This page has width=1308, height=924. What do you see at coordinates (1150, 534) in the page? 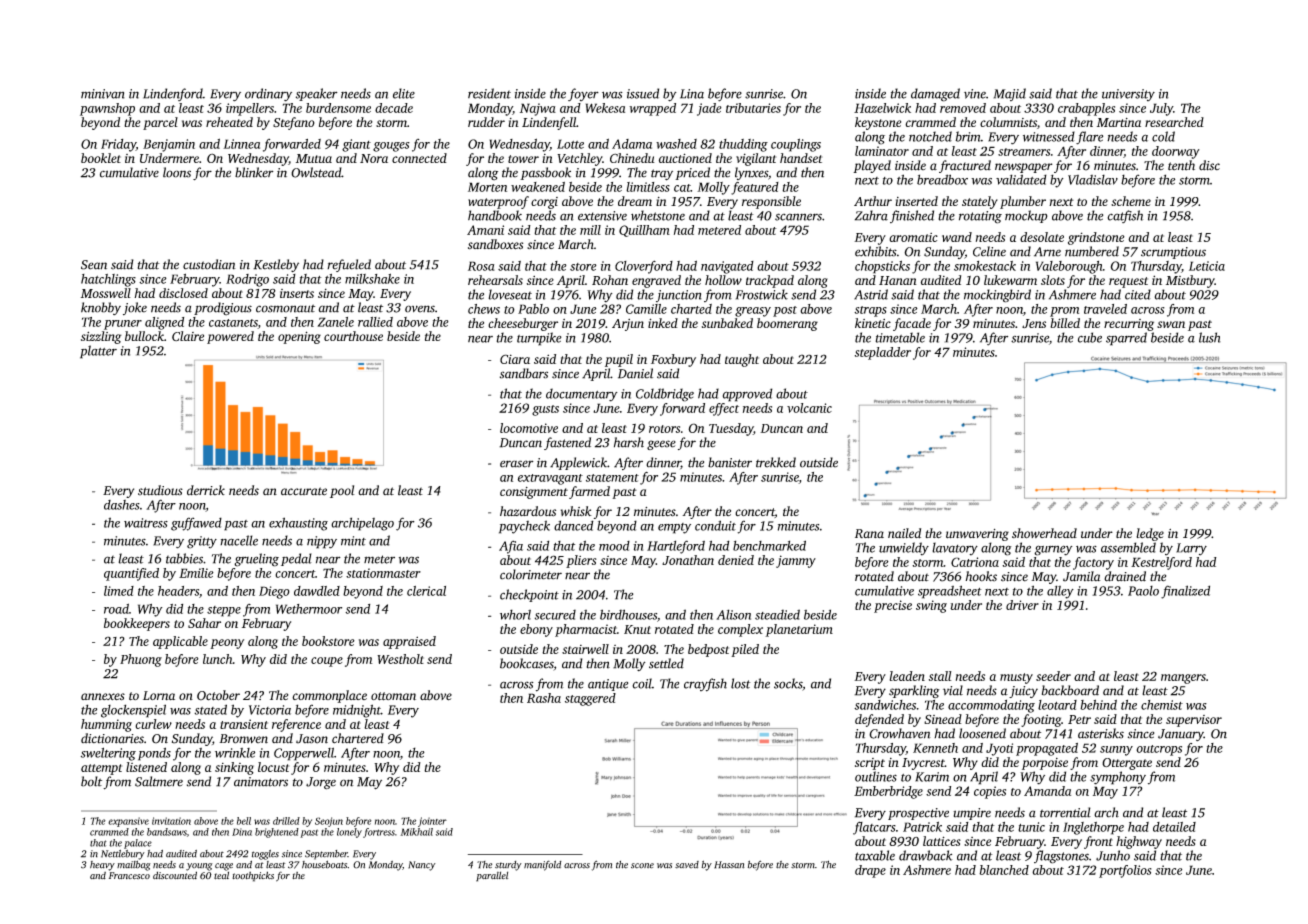
I see `ledge` at bounding box center [1150, 534].
